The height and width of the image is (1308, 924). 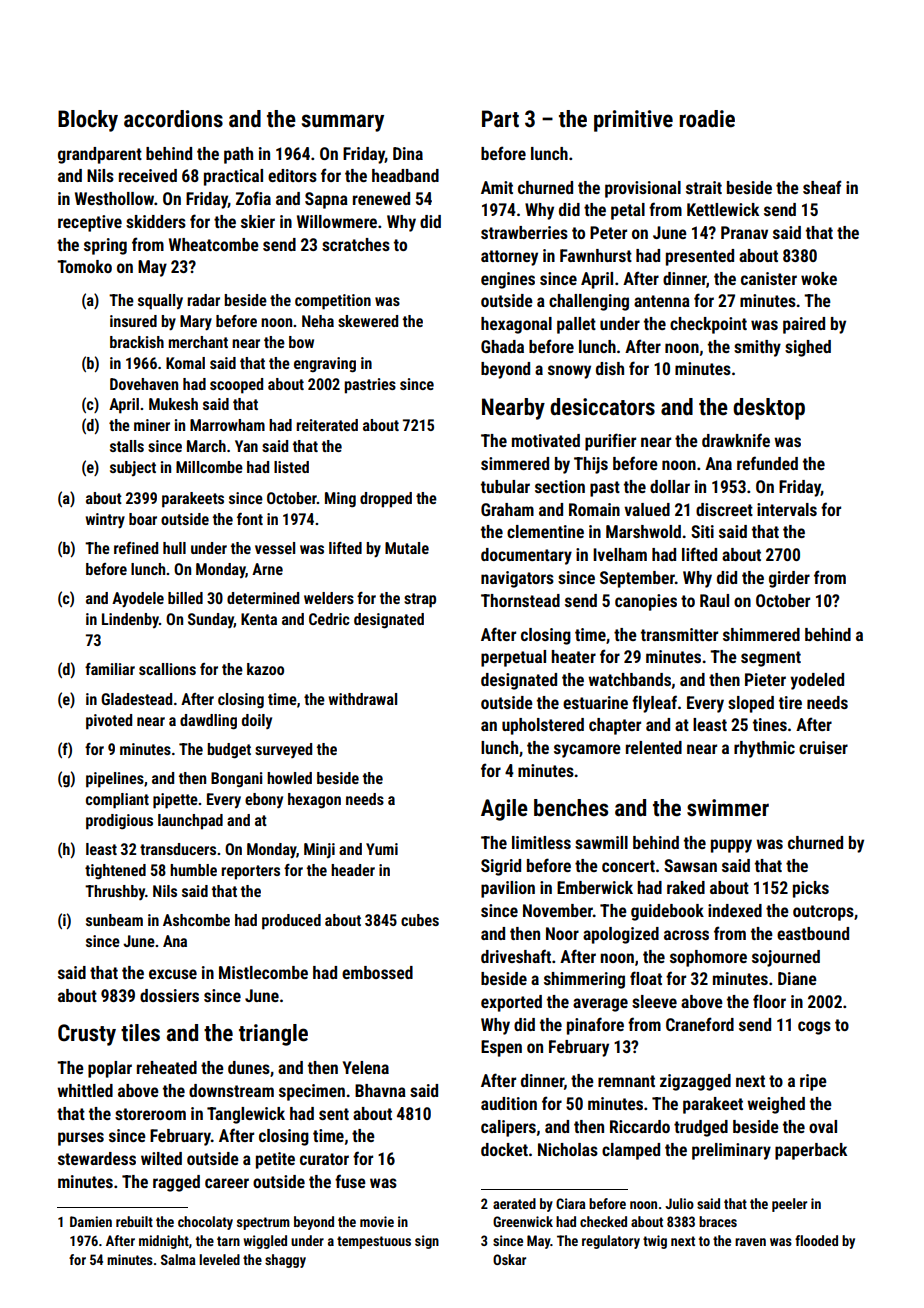 I want to click on received, so click(x=148, y=175).
